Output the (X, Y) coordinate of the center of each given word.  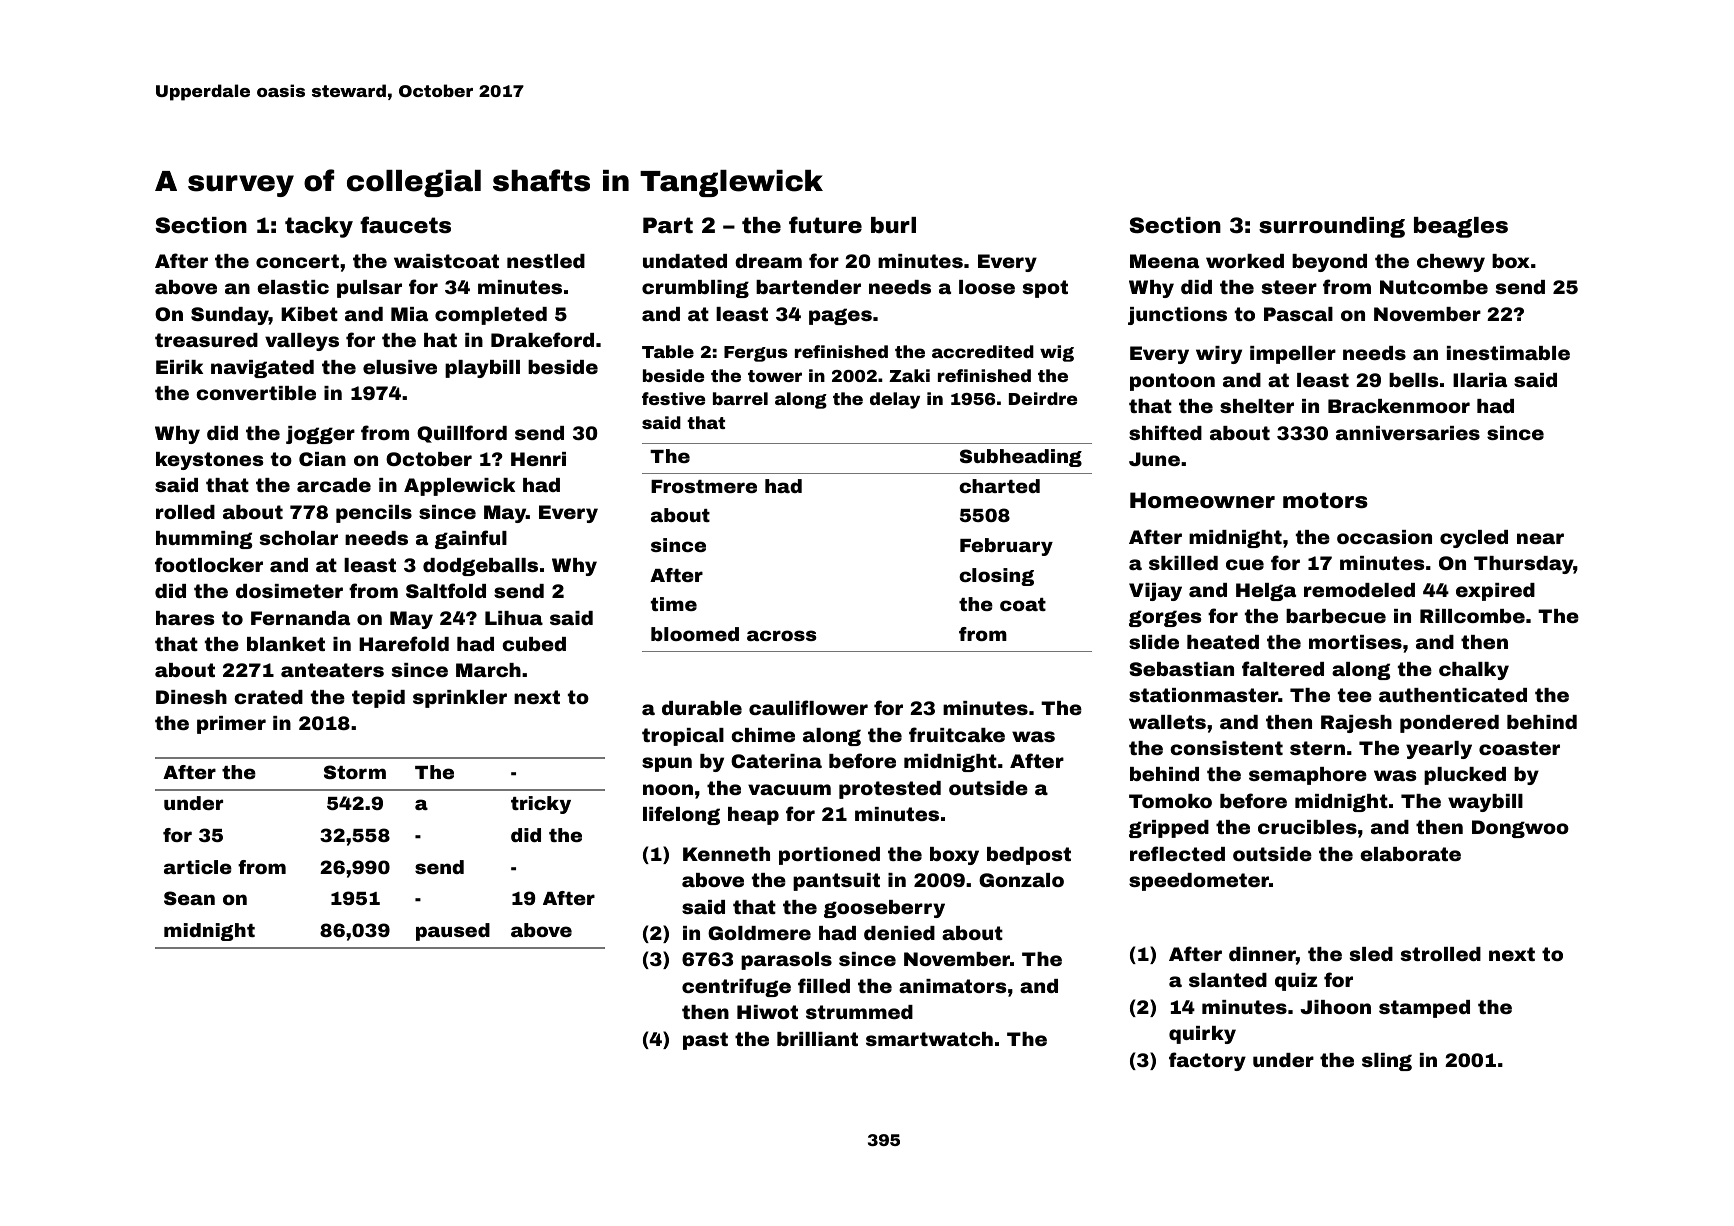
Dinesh (191, 697)
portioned (829, 856)
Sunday (230, 316)
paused (453, 932)
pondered (1449, 724)
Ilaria (1480, 380)
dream (768, 261)
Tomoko (1170, 801)
